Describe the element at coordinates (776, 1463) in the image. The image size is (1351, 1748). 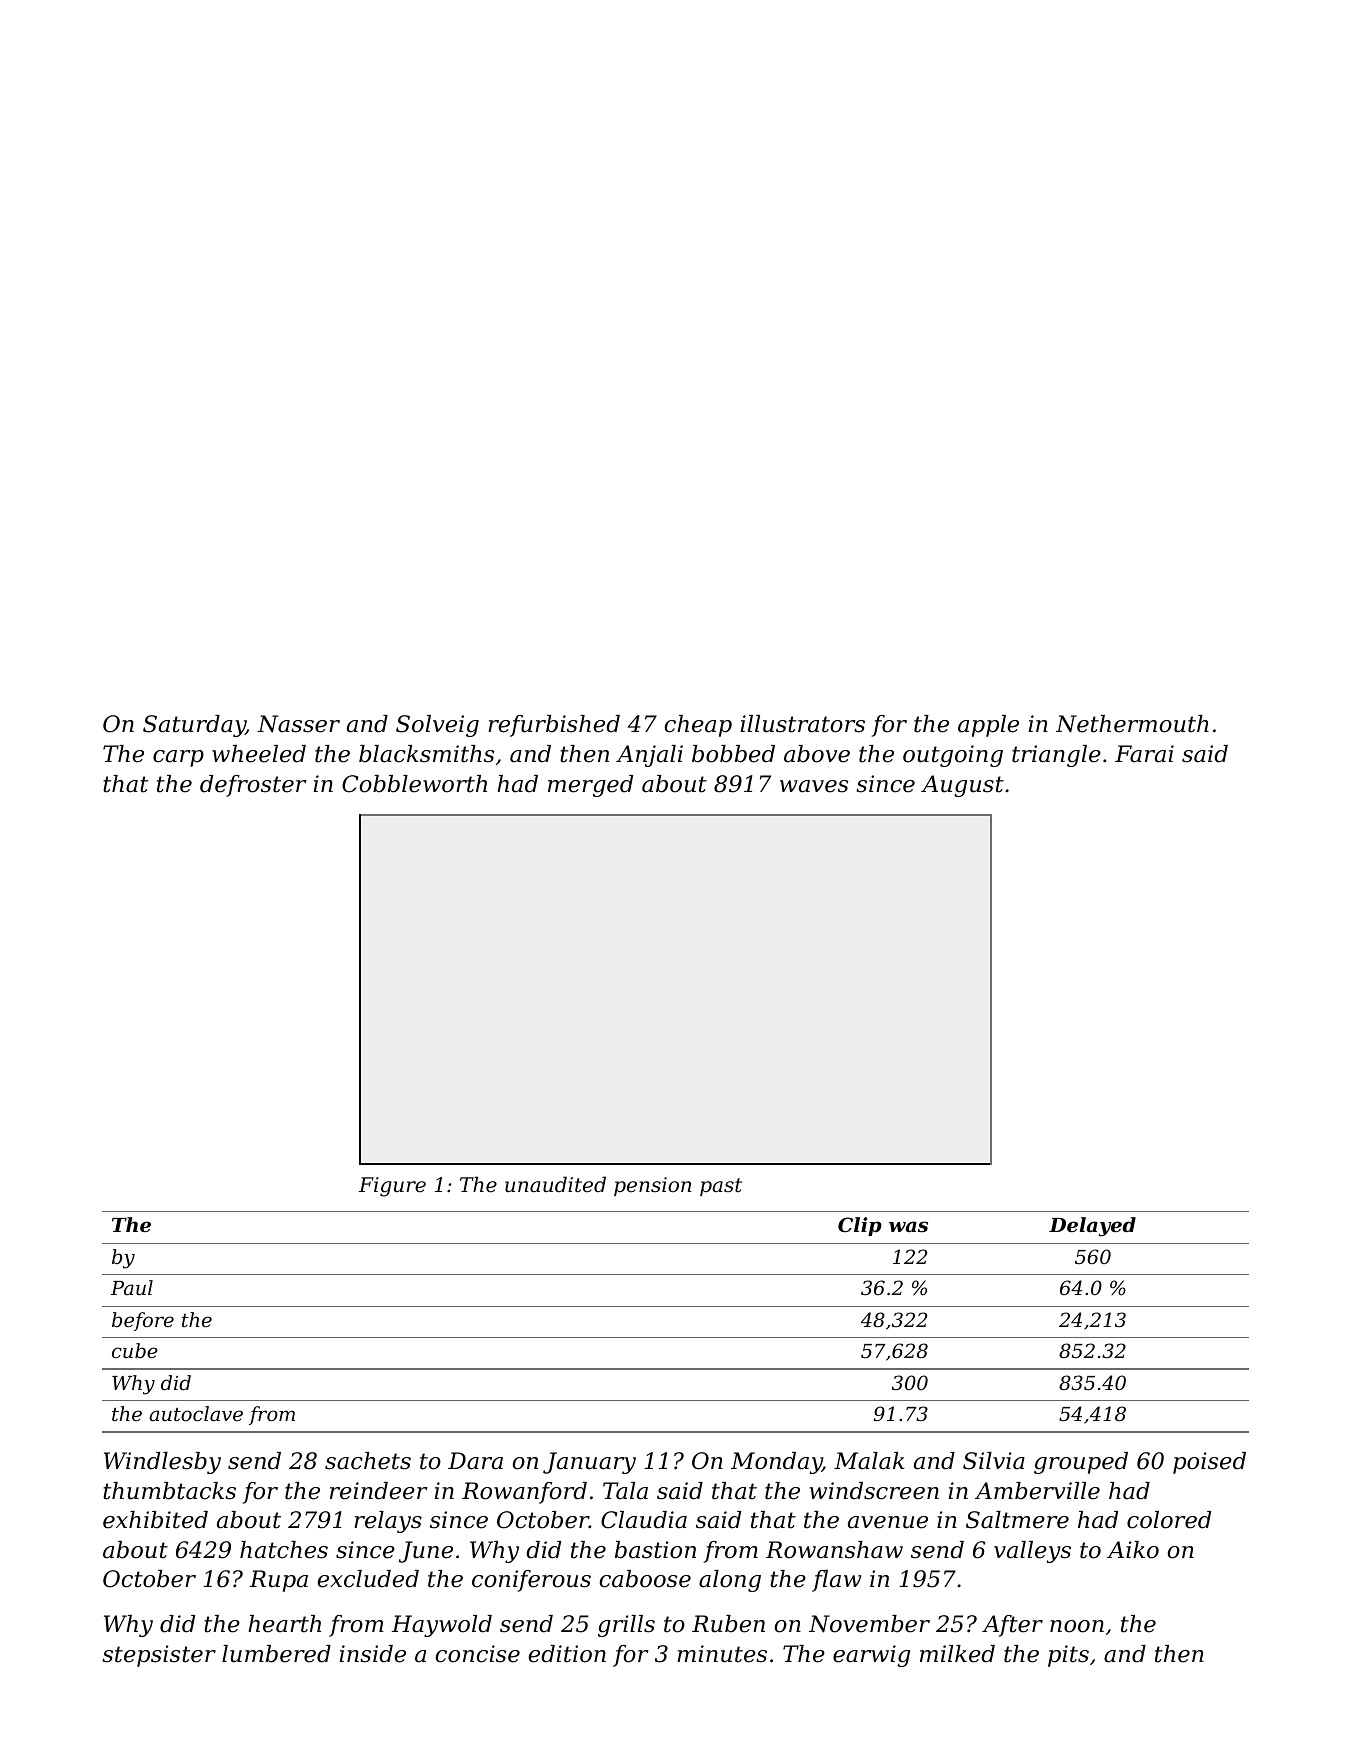
I see `Monday` at that location.
